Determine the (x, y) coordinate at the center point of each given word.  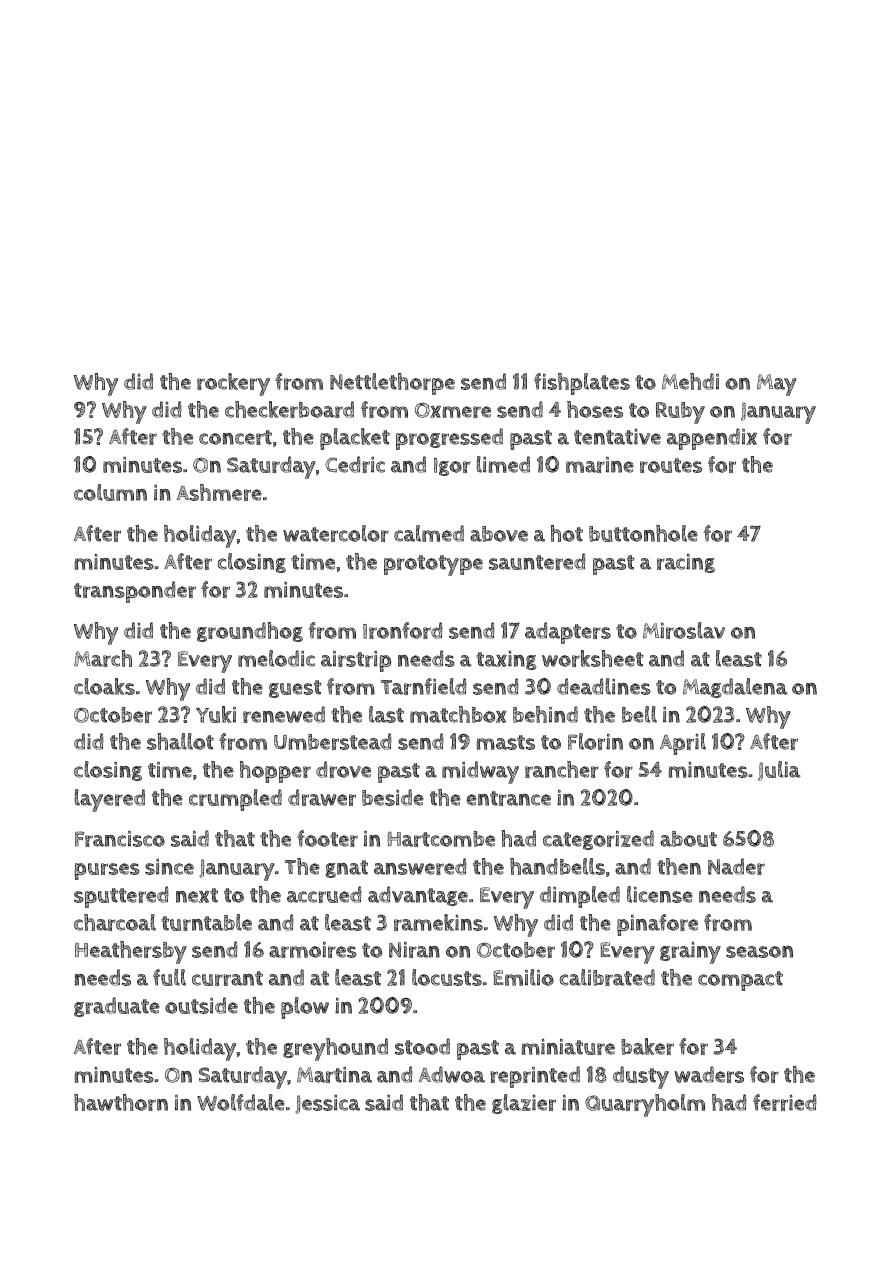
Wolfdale (241, 1102)
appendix (712, 439)
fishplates (582, 384)
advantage (418, 896)
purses (107, 871)
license (660, 894)
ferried (784, 1102)
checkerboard (289, 409)
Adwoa (452, 1074)
